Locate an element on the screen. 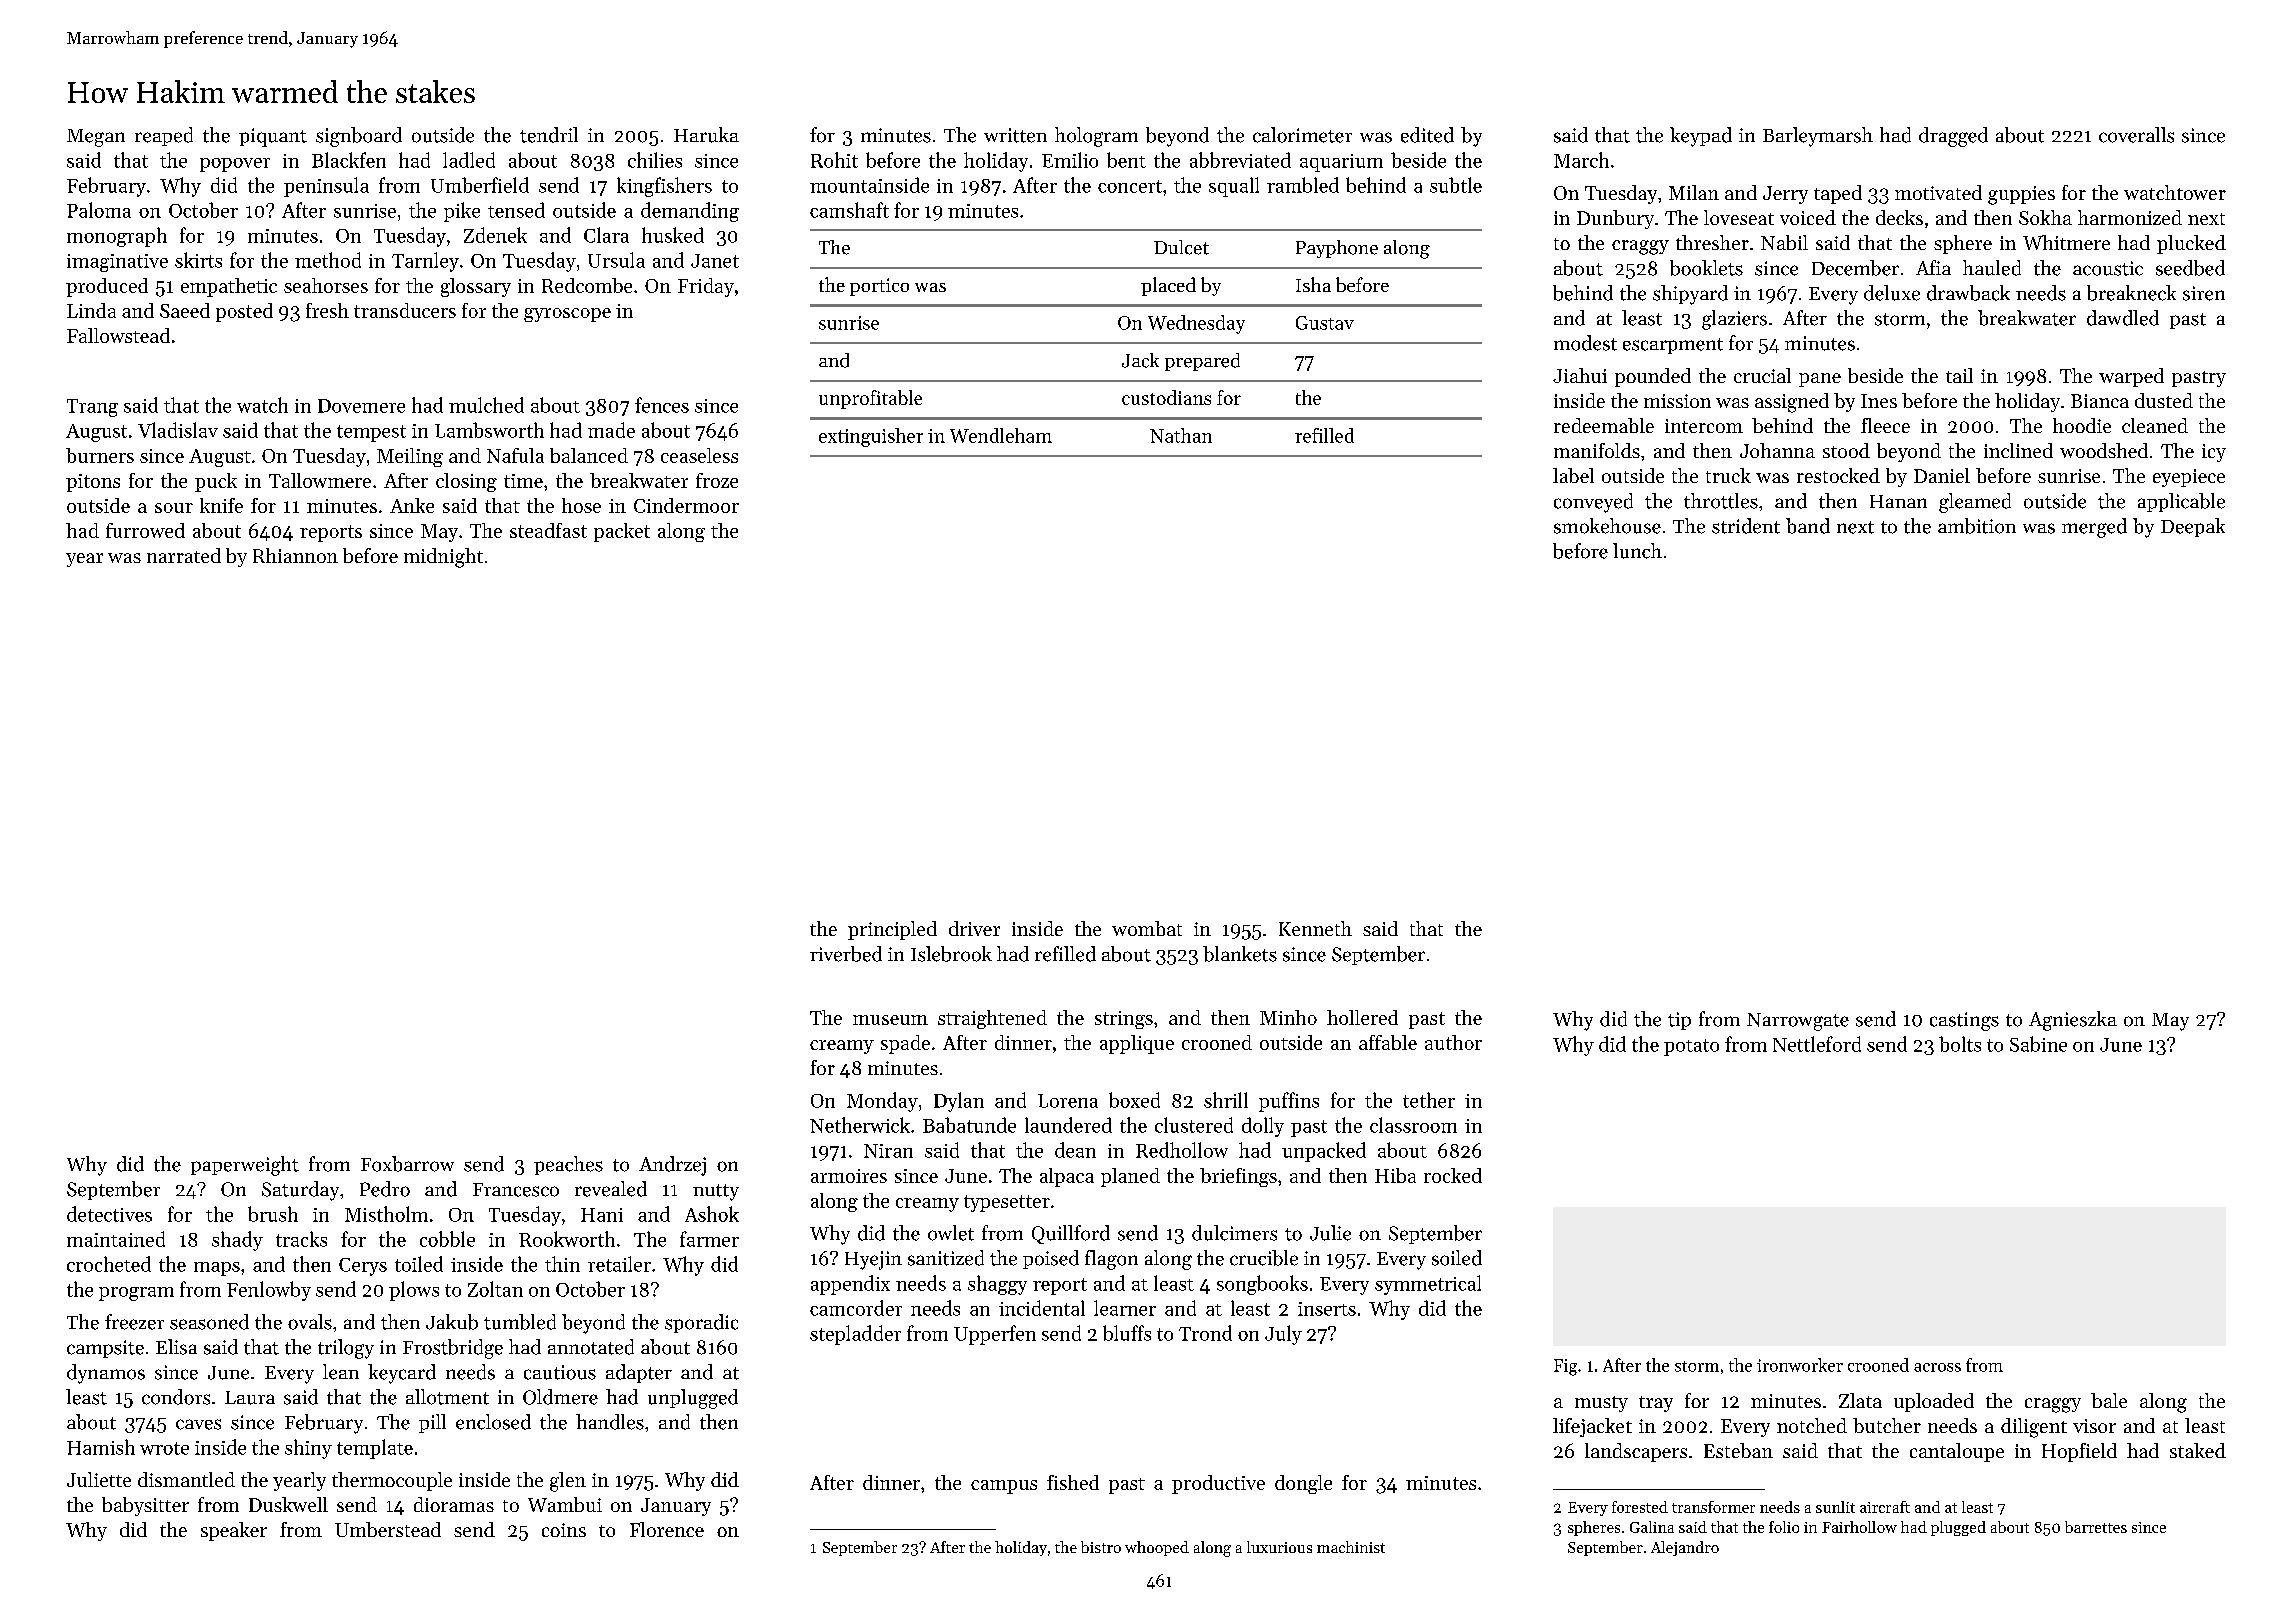 The height and width of the screenshot is (1620, 2292). Niran is located at coordinates (888, 1151).
